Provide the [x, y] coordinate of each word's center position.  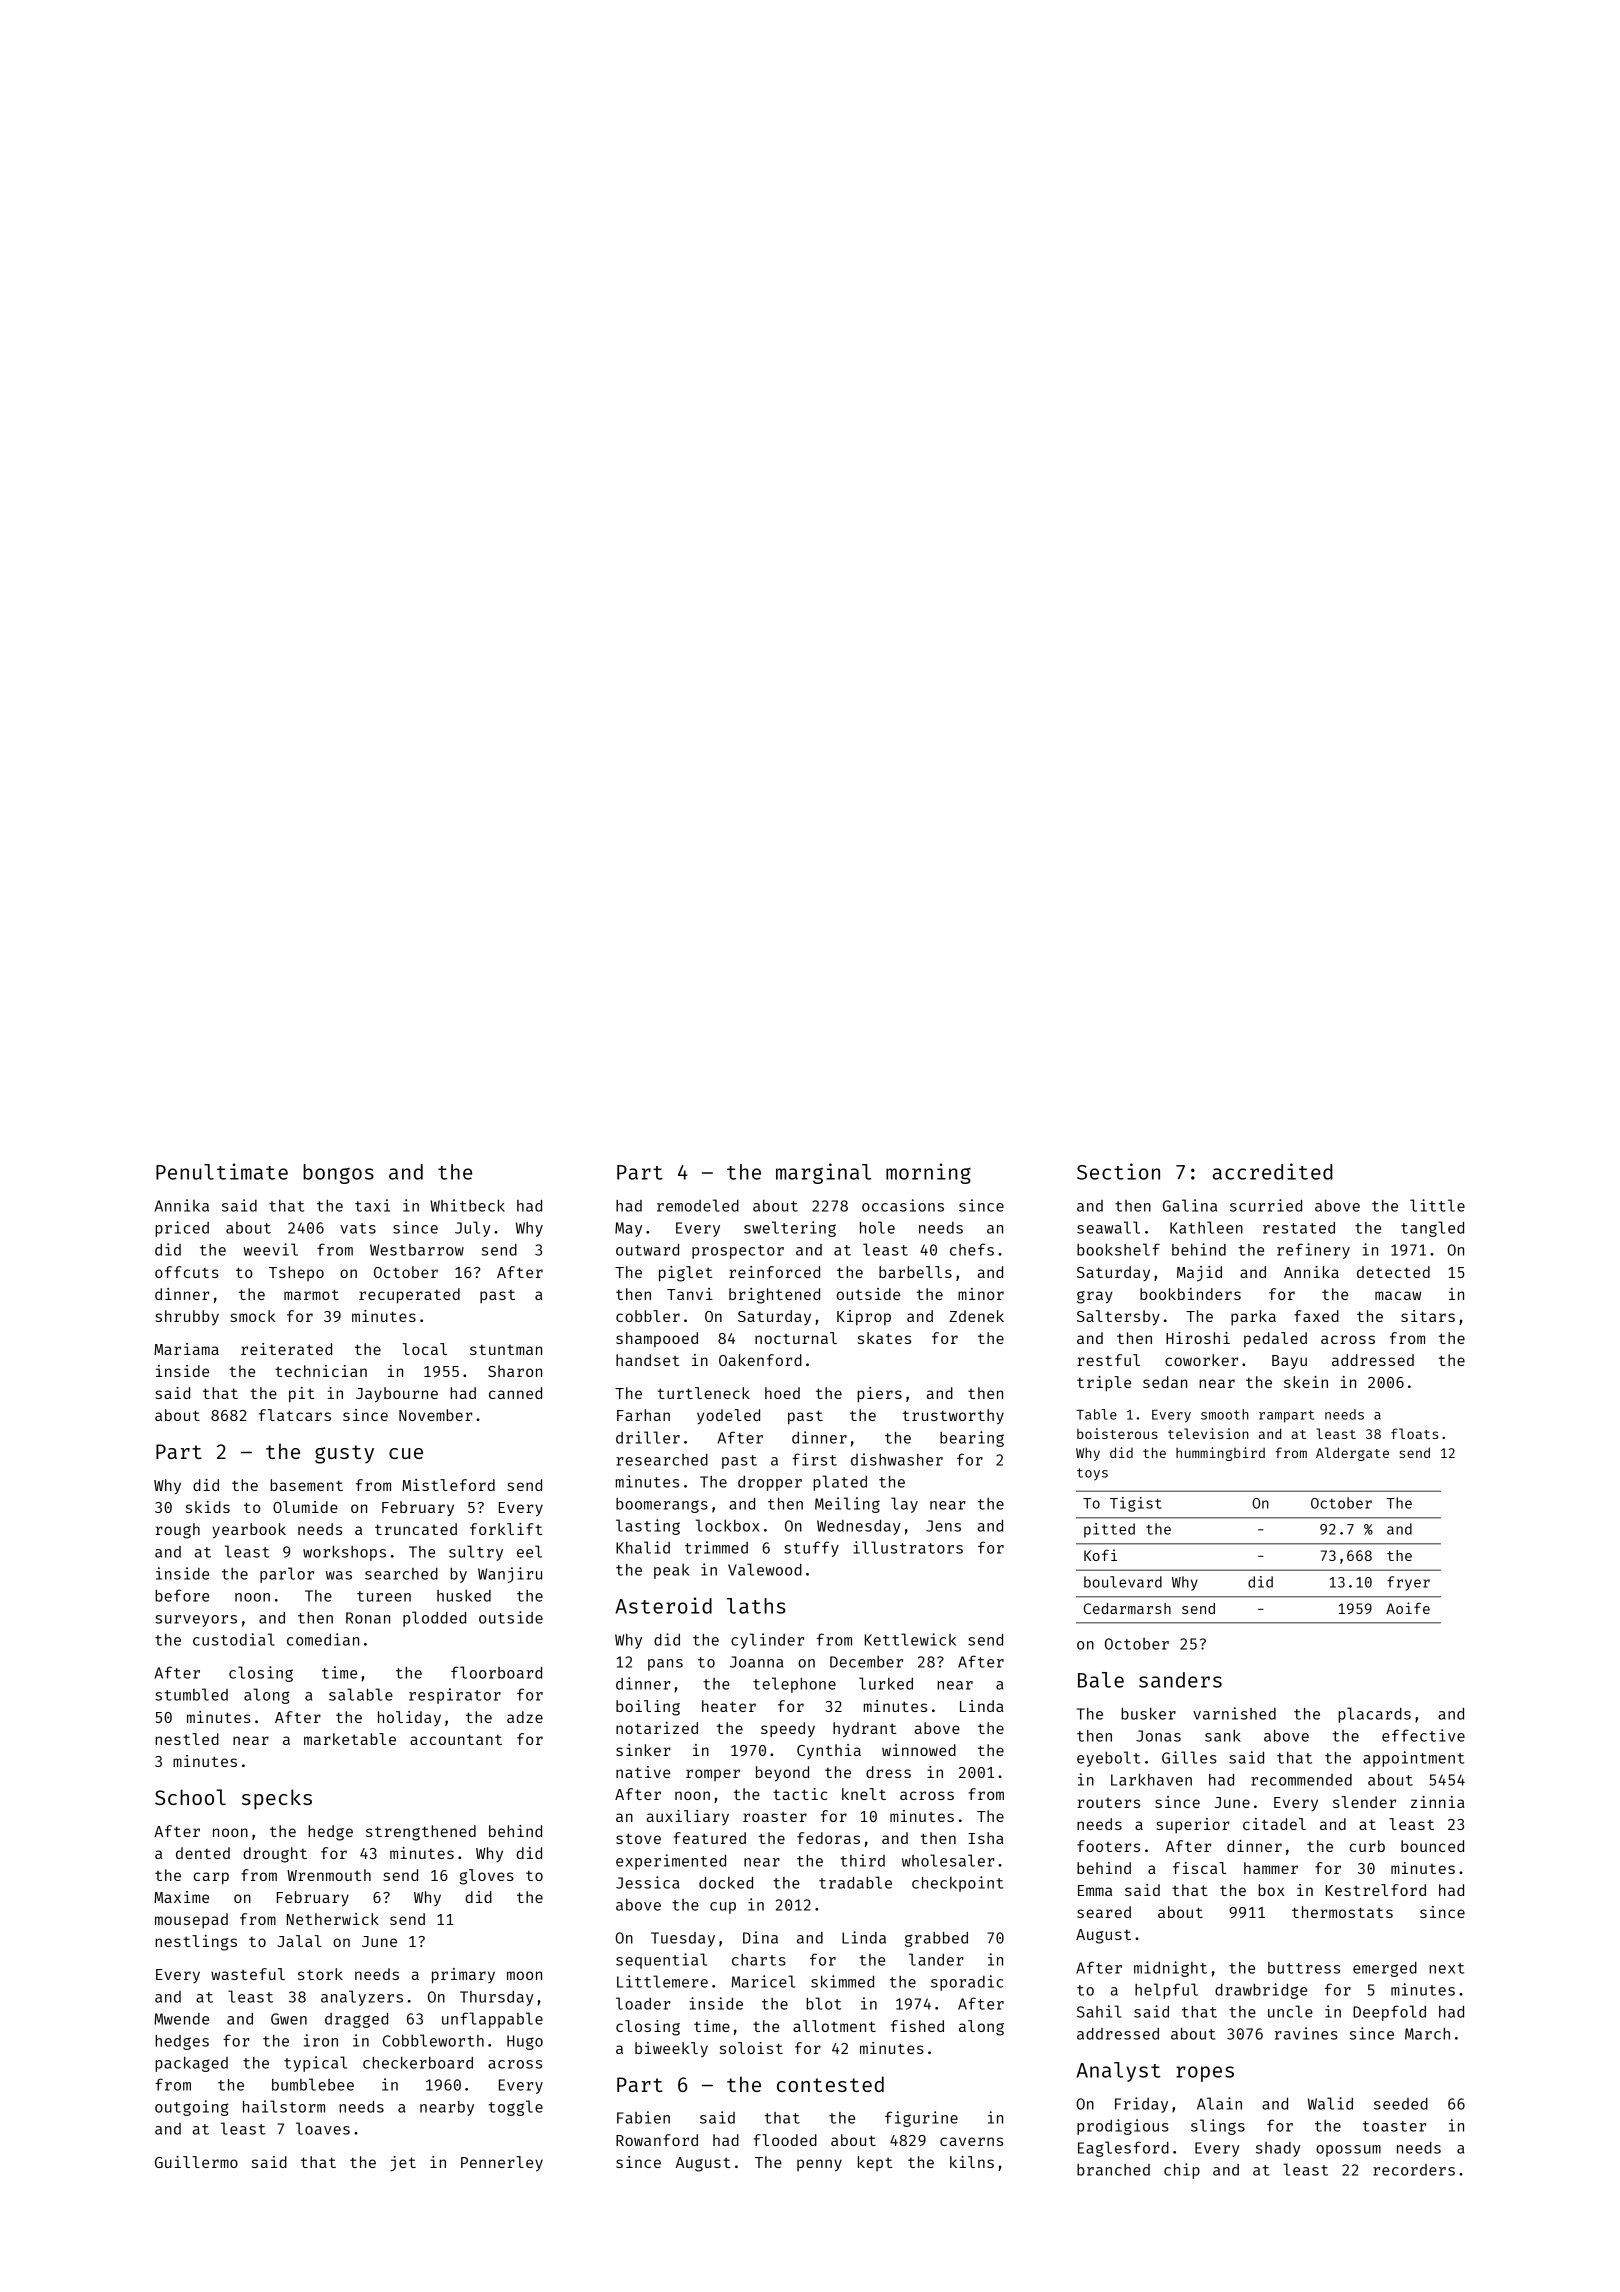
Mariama [186, 1349]
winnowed [919, 1750]
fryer [1408, 1583]
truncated [416, 1529]
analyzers [362, 1998]
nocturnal [796, 1338]
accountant [456, 1739]
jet [403, 2164]
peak [672, 1571]
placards [1374, 1715]
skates [884, 1338]
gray [1095, 1297]
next [1446, 1968]
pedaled [1275, 1339]
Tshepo [296, 1273]
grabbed [936, 1939]
